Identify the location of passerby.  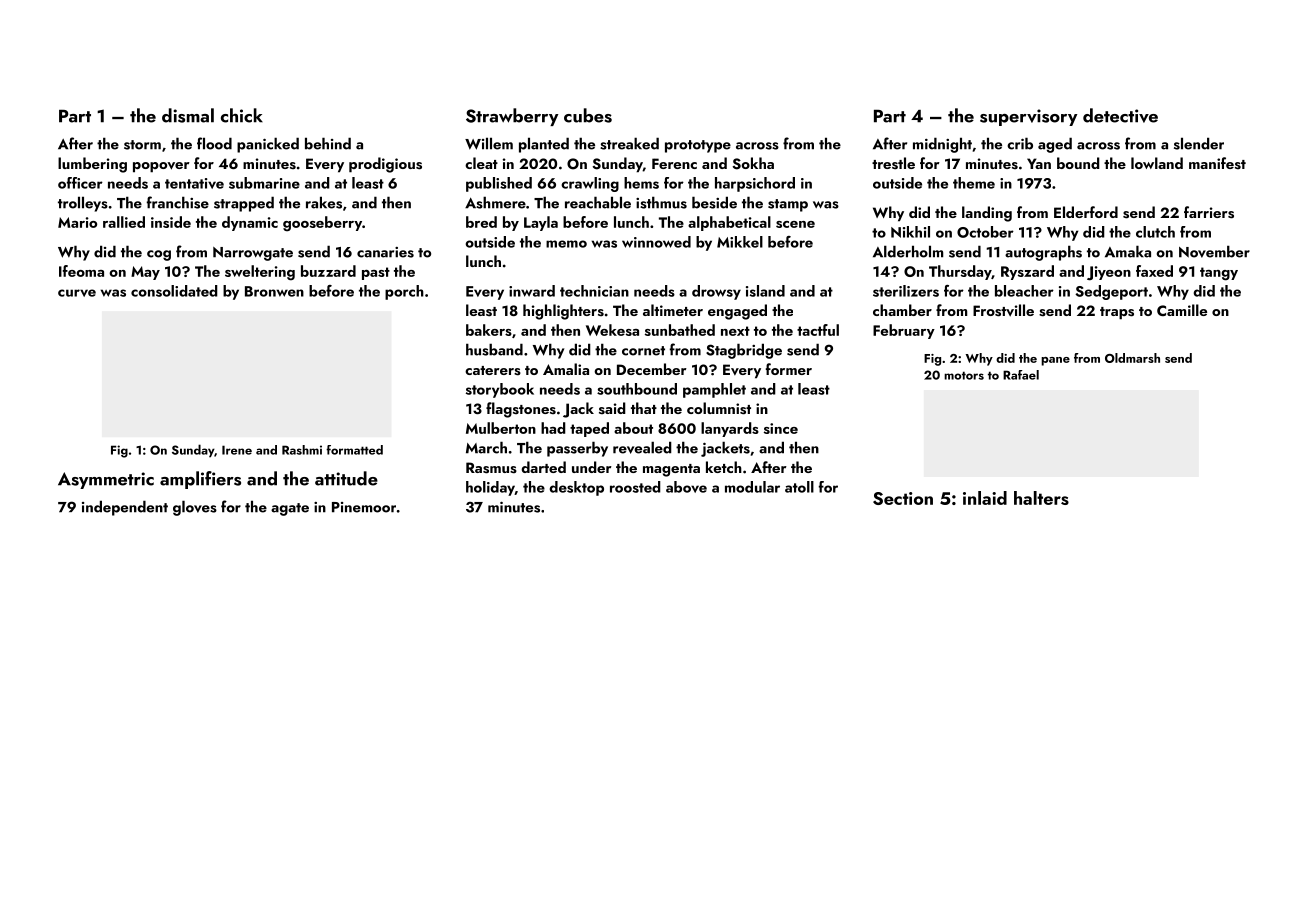
(577, 449).
